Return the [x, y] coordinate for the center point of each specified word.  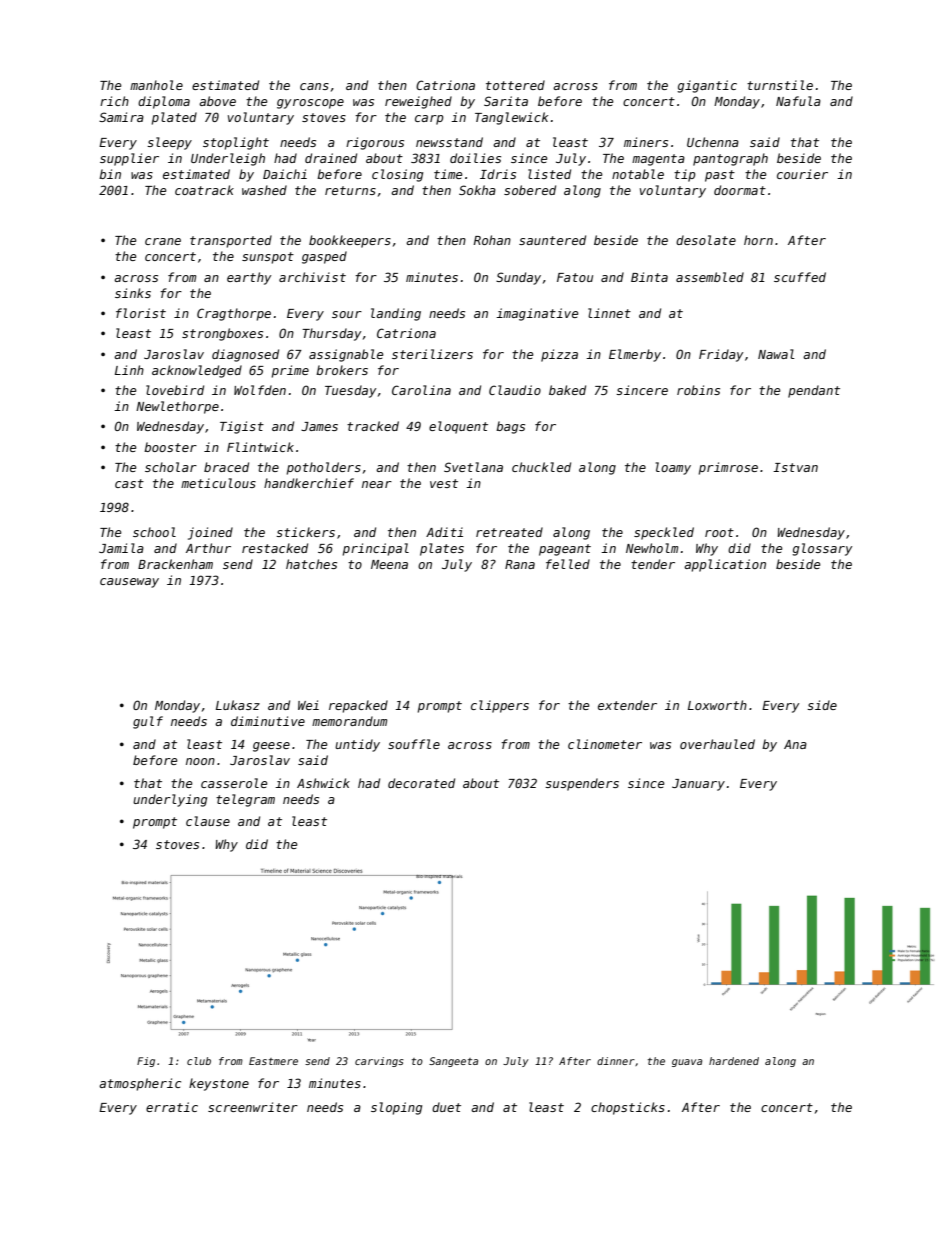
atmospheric [140, 1084]
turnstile [780, 85]
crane [163, 241]
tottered [515, 85]
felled [568, 564]
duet [446, 1107]
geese [271, 747]
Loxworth [717, 705]
